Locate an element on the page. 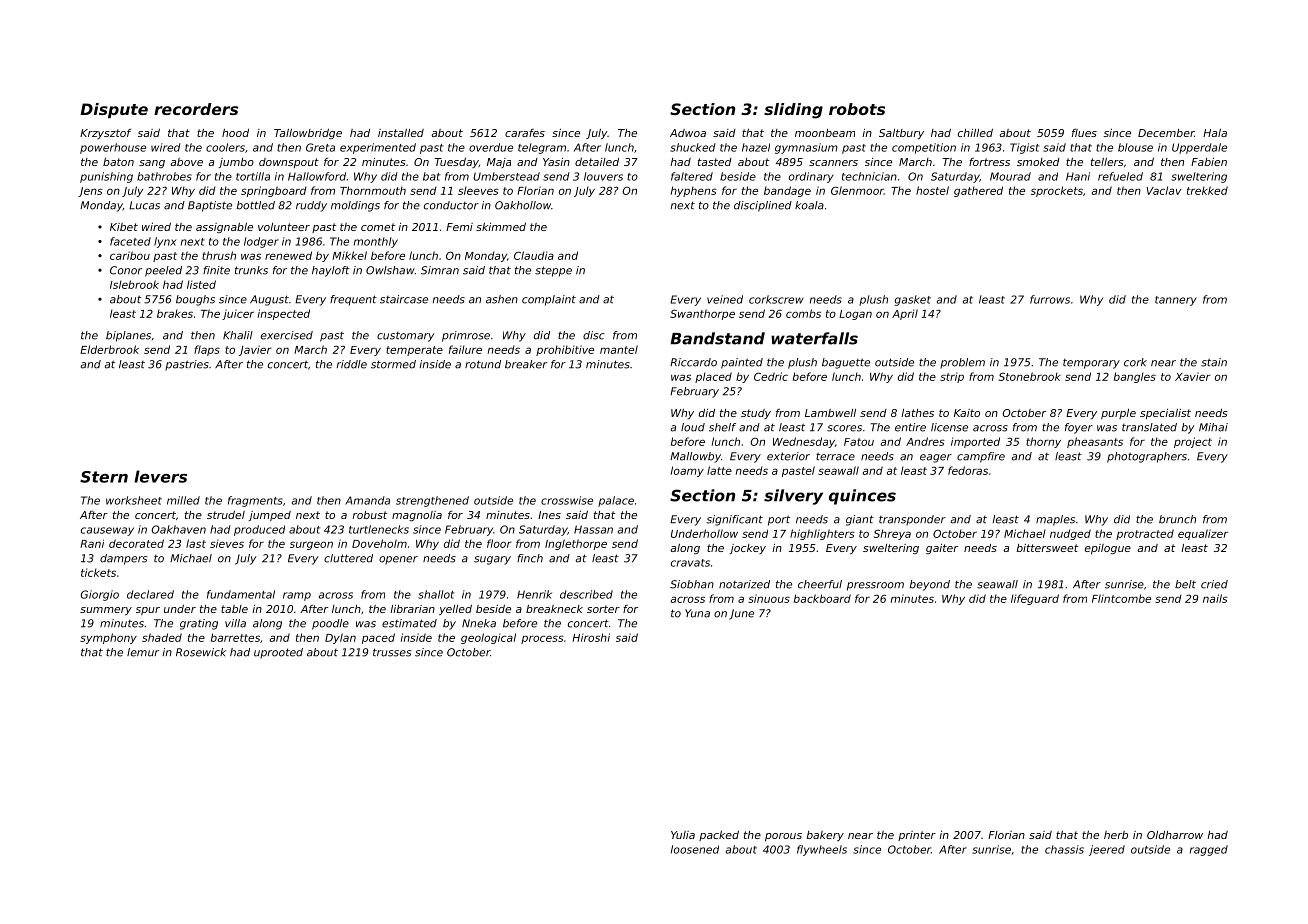  loosened is located at coordinates (695, 849).
